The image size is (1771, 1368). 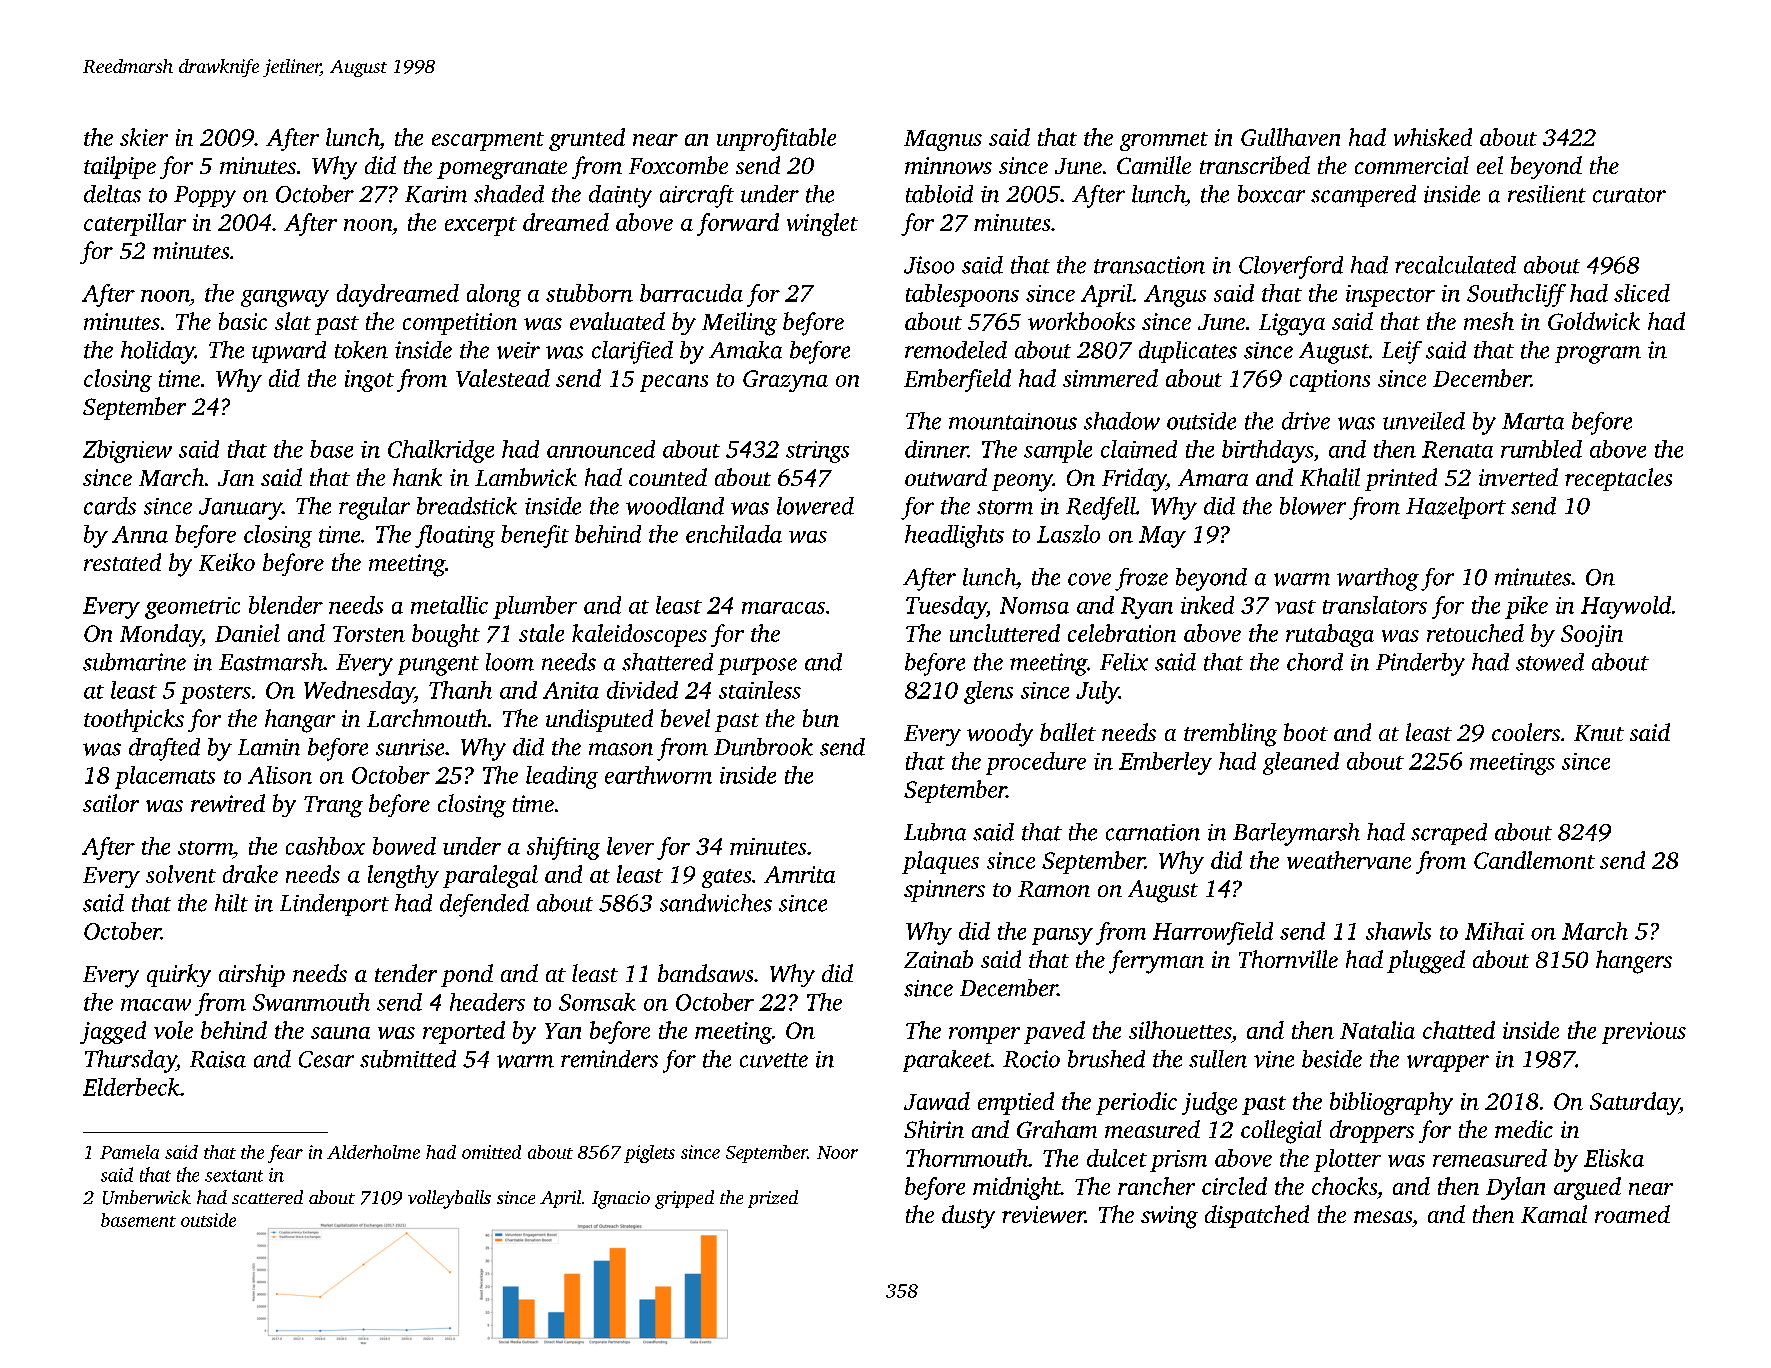 What do you see at coordinates (1547, 194) in the image?
I see `resilient` at bounding box center [1547, 194].
